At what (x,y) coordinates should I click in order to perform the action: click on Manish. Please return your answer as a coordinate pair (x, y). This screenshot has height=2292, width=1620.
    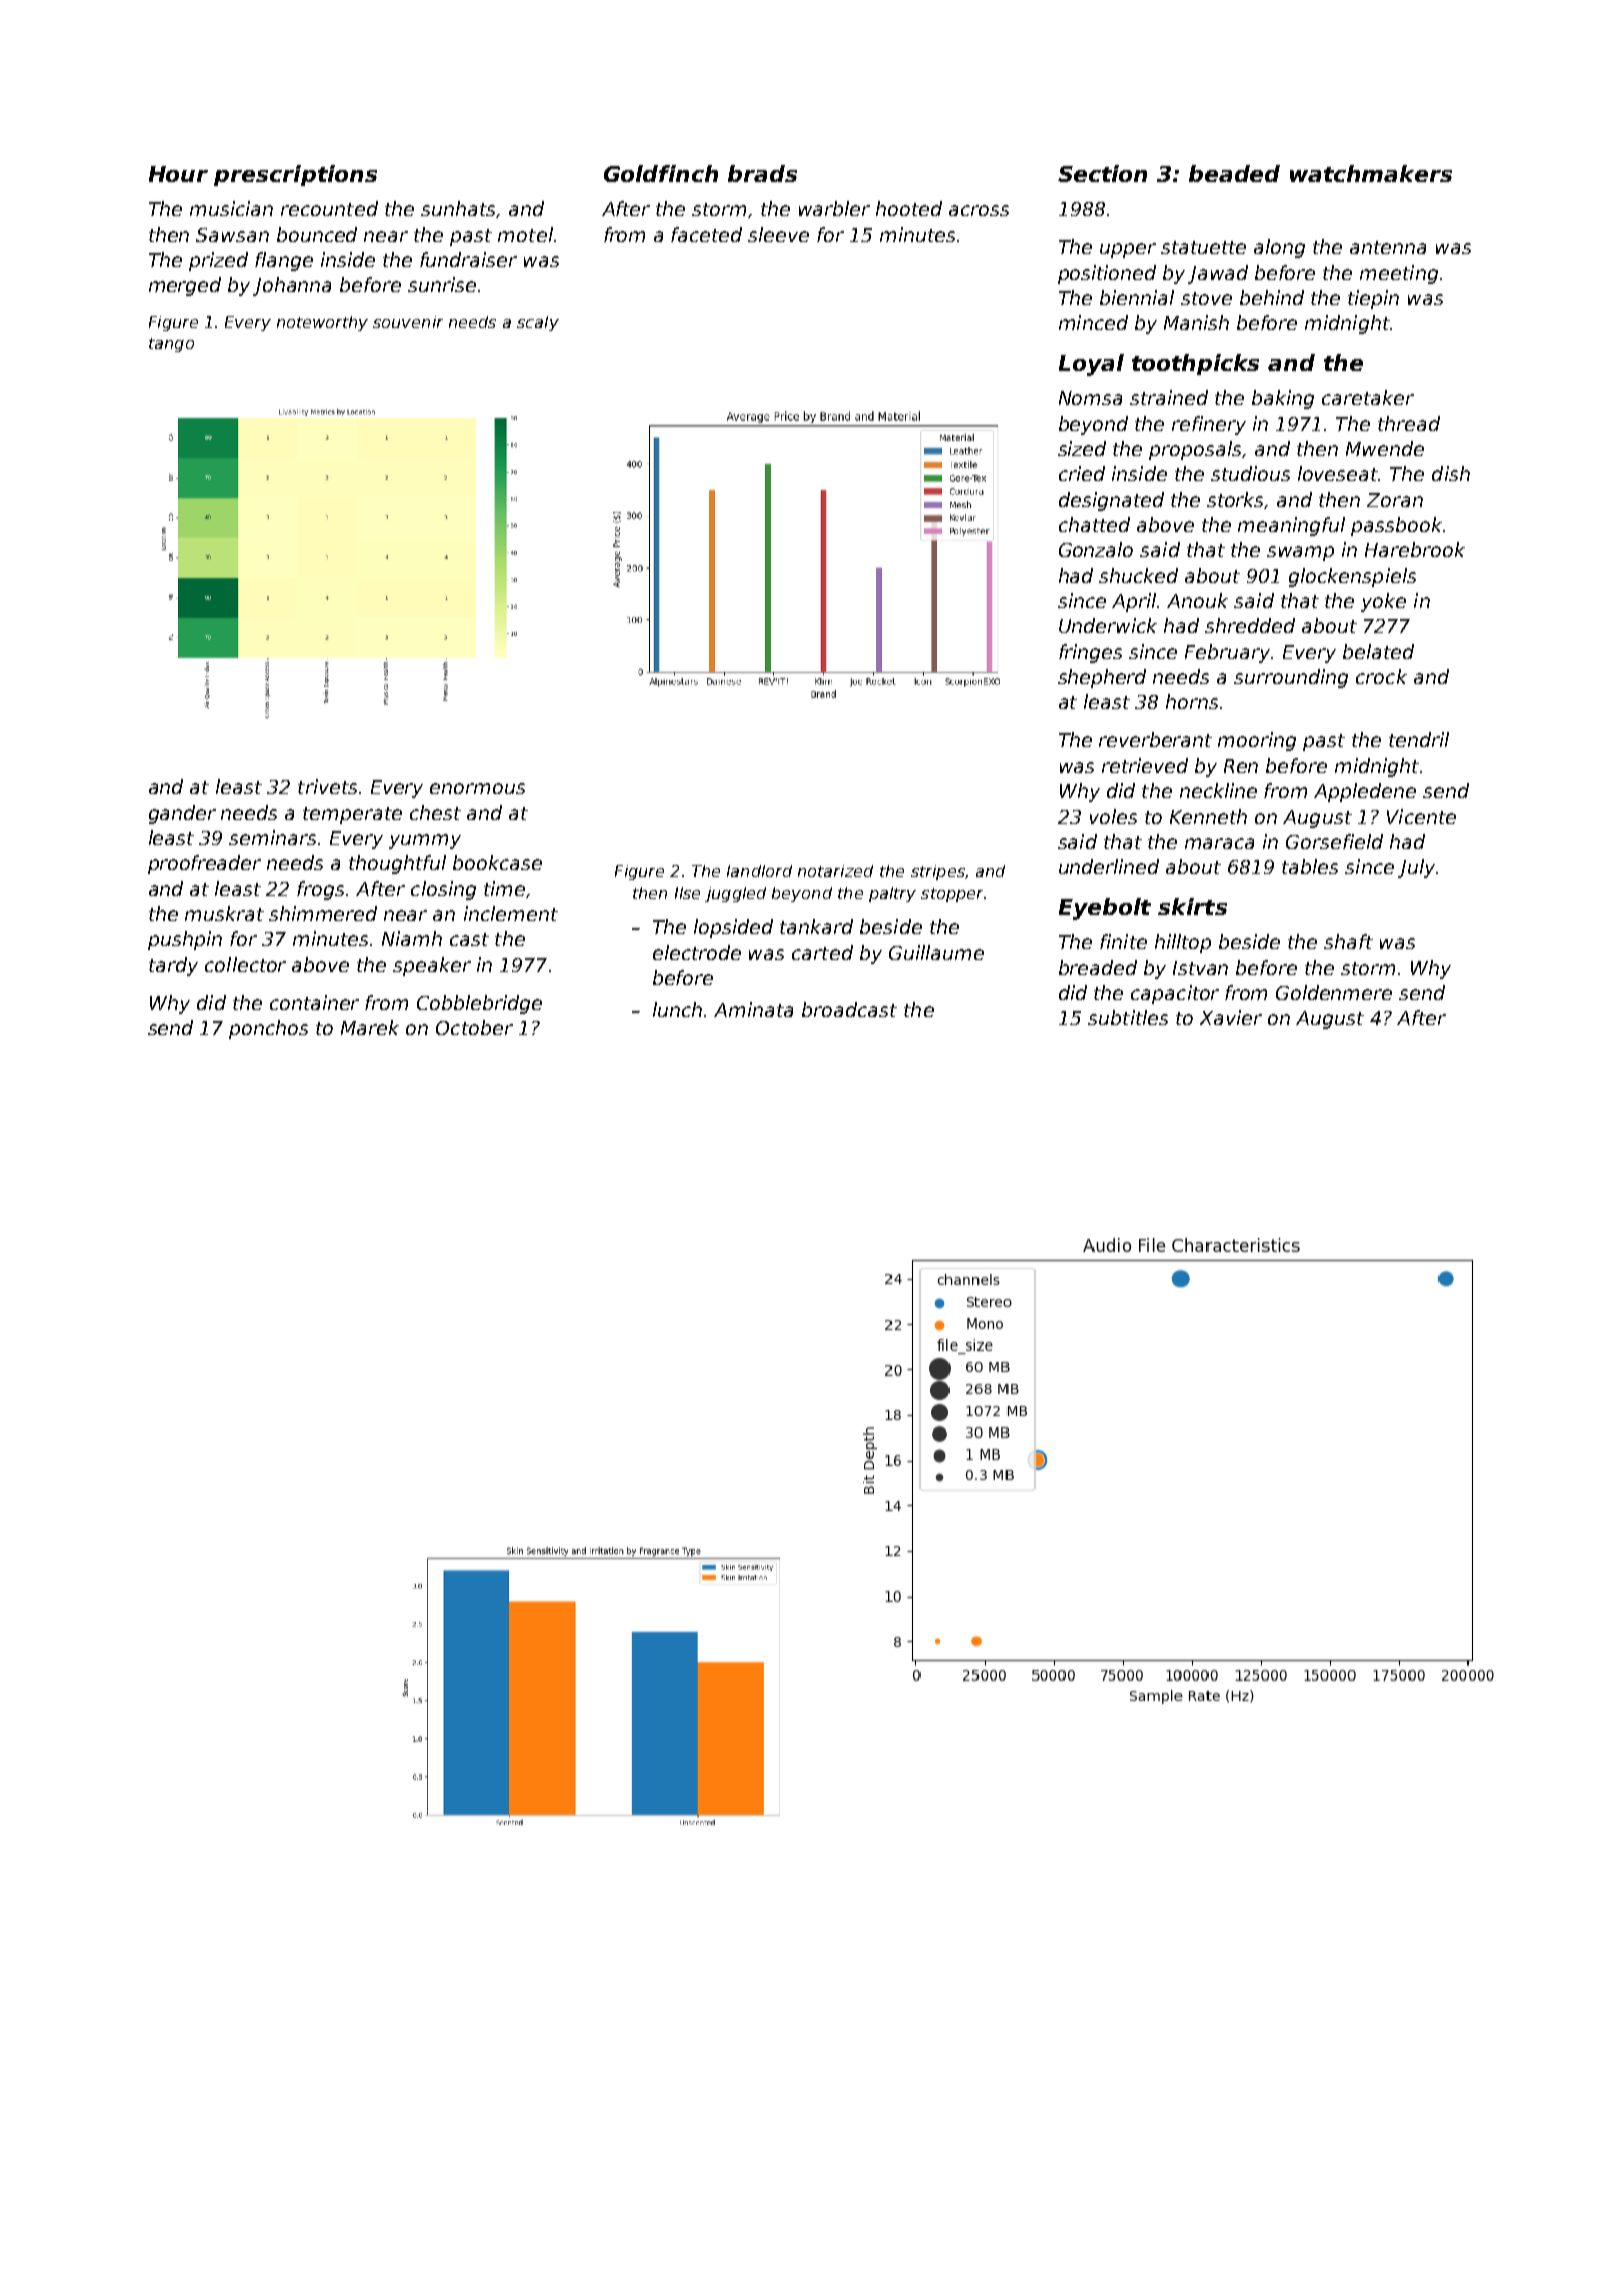
    Looking at the image, I should click on (1196, 322).
